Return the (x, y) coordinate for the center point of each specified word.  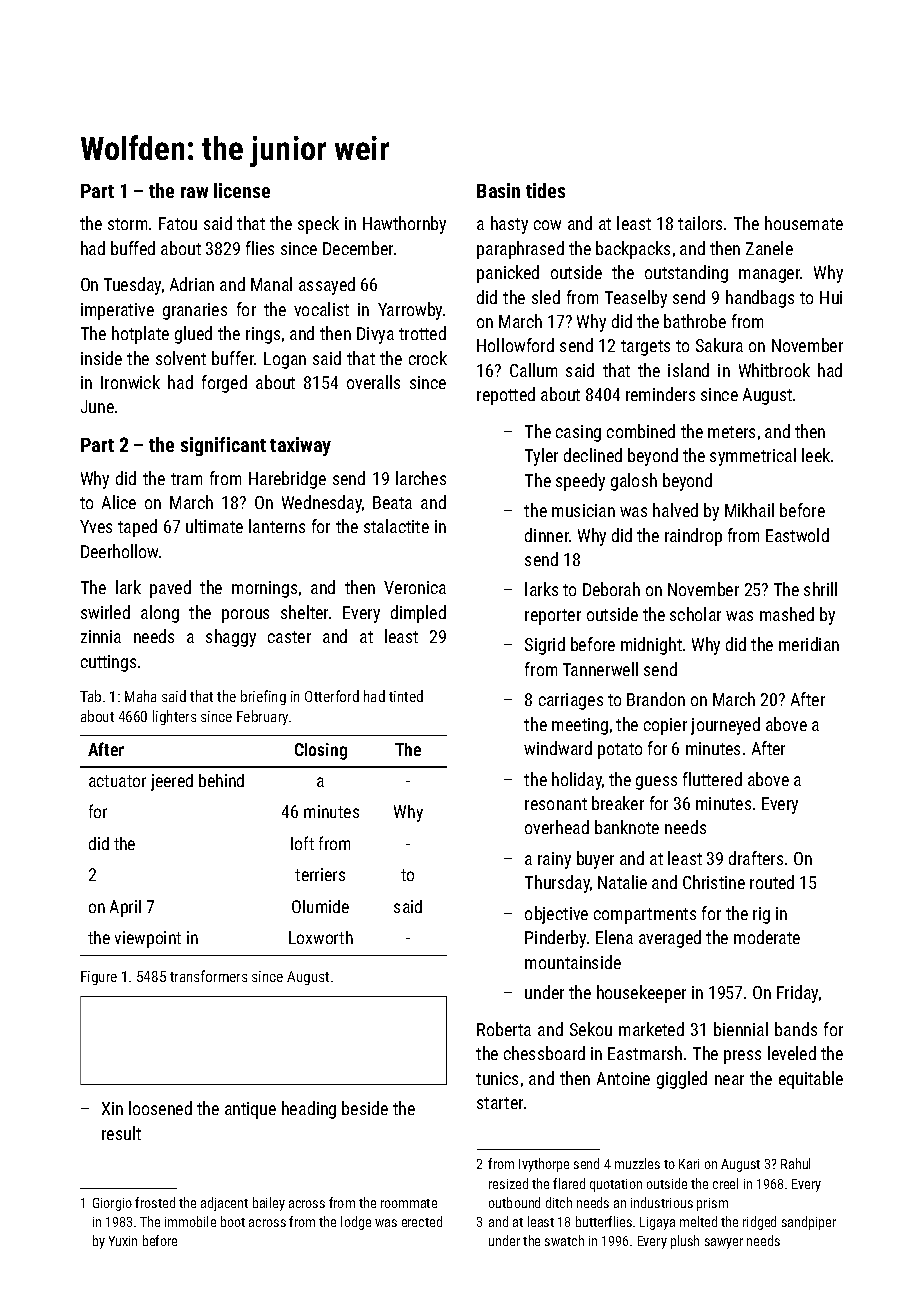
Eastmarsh (645, 1053)
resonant (556, 804)
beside (365, 1108)
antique (250, 1110)
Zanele (769, 248)
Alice (119, 502)
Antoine (623, 1078)
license (242, 190)
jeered (172, 782)
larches (421, 478)
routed (772, 882)
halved (675, 510)
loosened (160, 1108)
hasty (509, 225)
